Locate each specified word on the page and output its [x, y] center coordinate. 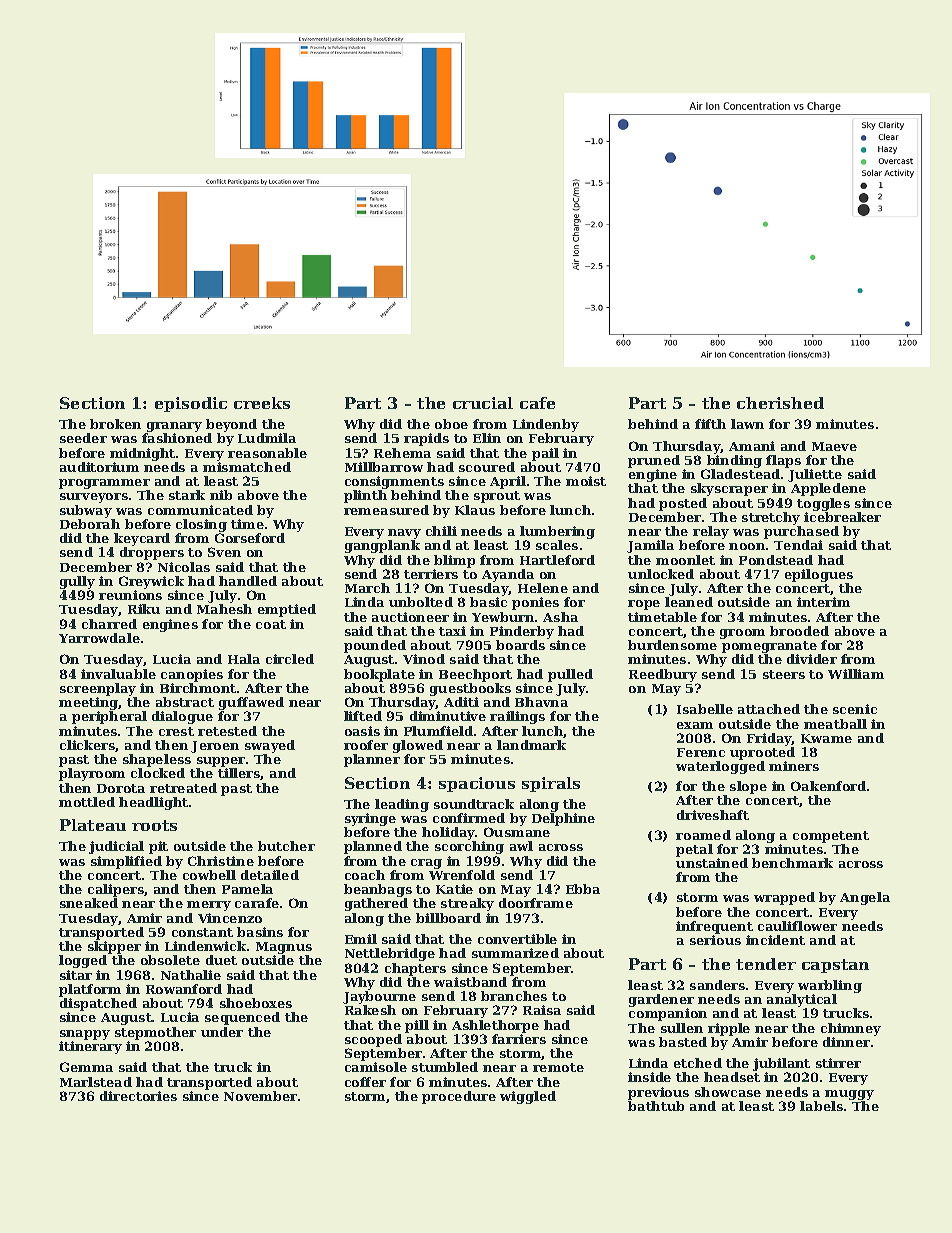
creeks [262, 403]
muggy [849, 1095]
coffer [365, 1082]
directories [138, 1096]
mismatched [247, 467]
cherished [780, 403]
